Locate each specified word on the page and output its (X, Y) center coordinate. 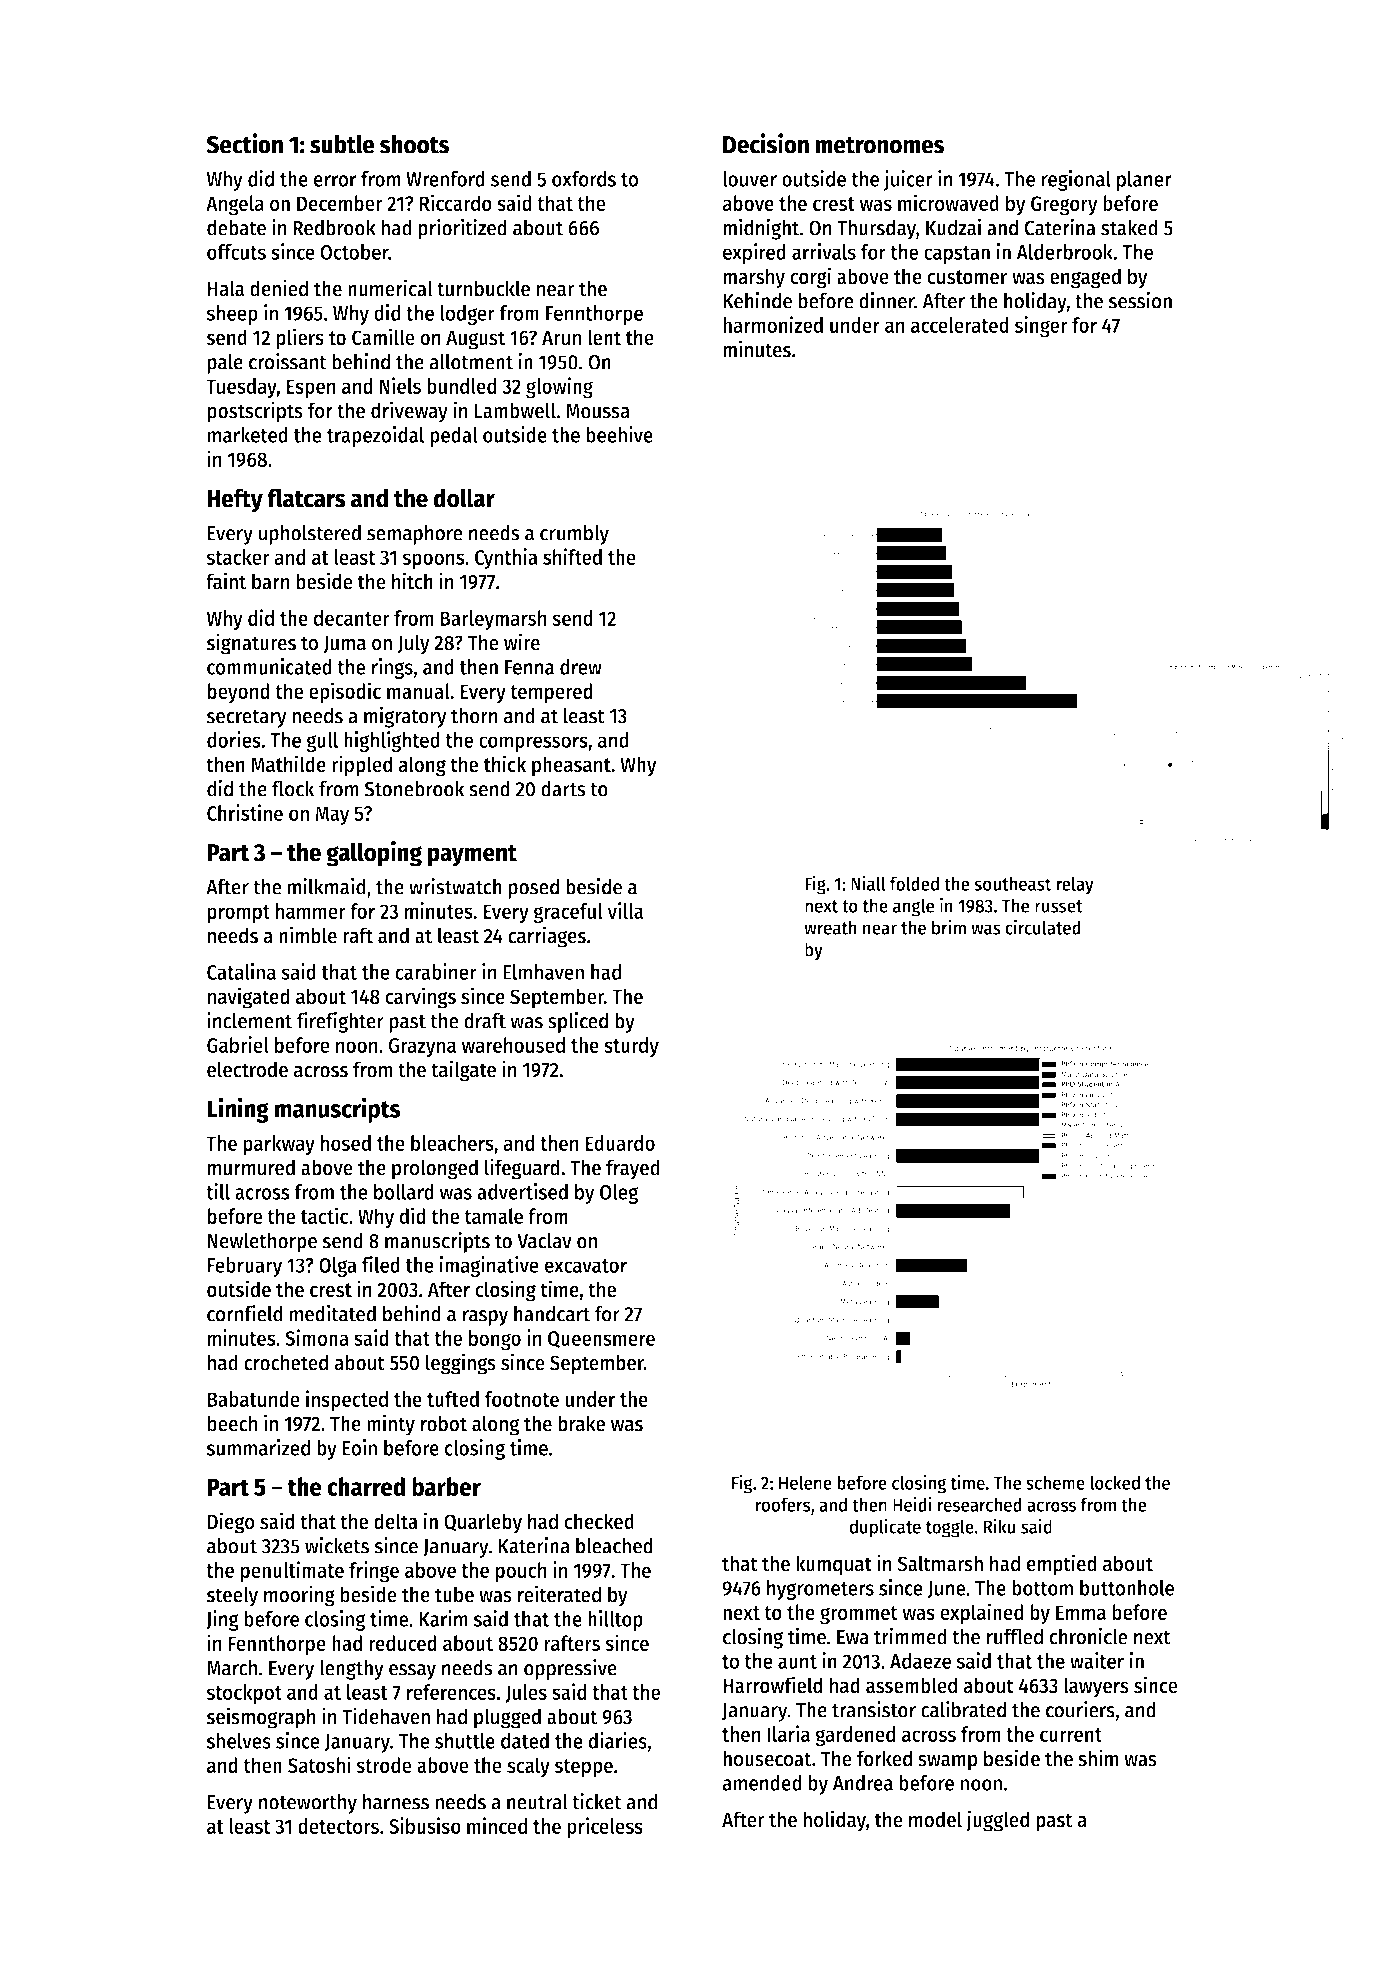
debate (236, 227)
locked (1115, 1482)
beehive (619, 434)
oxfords (584, 179)
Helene (805, 1482)
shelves (238, 1741)
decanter (352, 618)
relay (1075, 885)
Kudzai (953, 227)
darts (563, 788)
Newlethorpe (262, 1242)
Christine (245, 812)
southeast (1013, 883)
